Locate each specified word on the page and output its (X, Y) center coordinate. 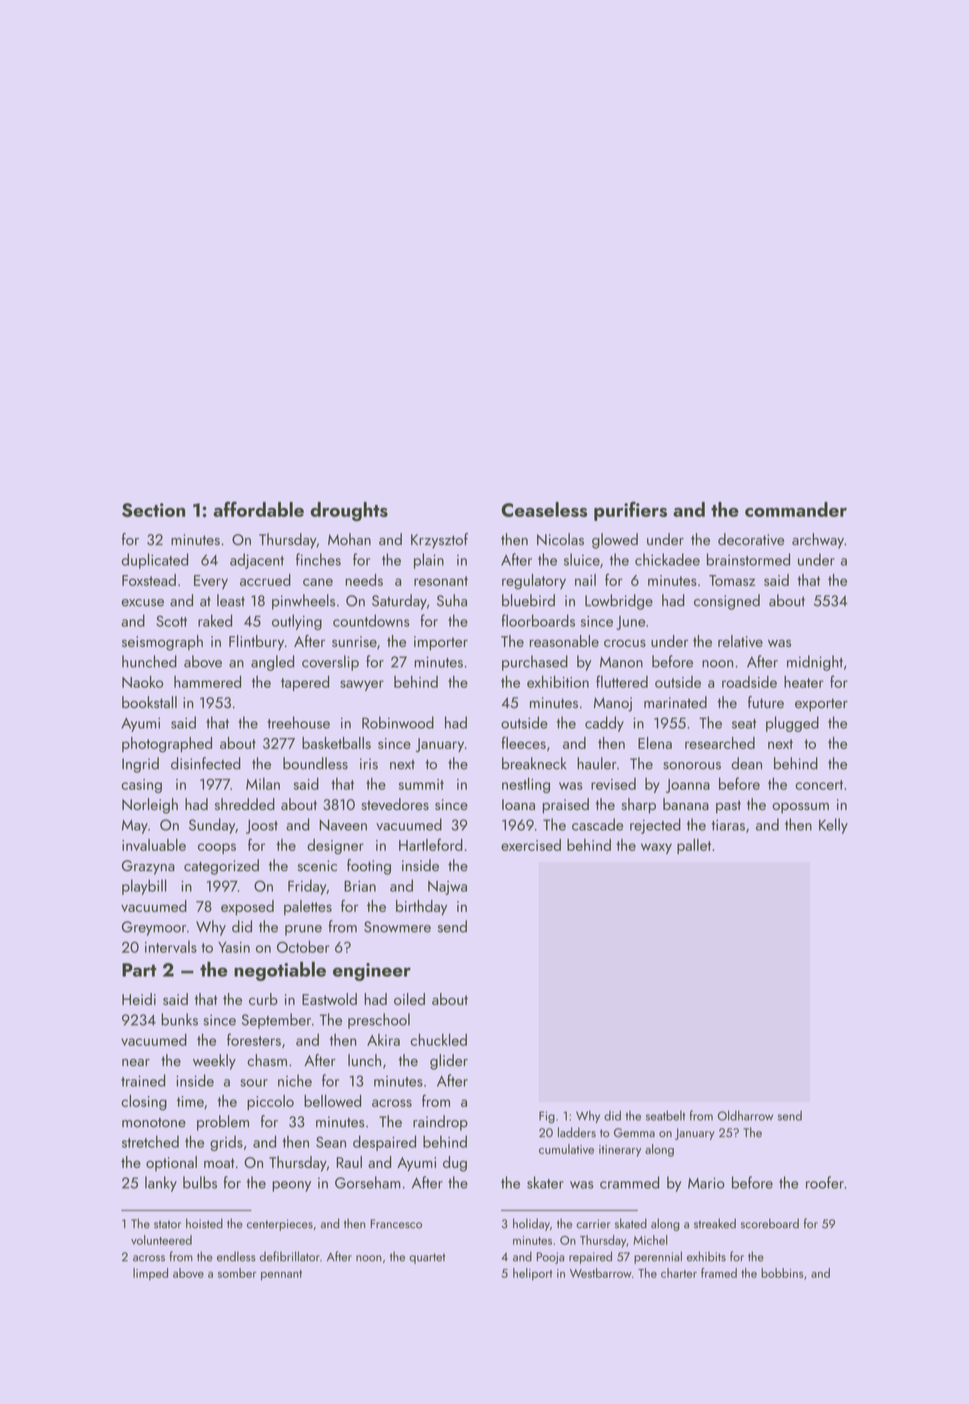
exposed (247, 907)
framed (719, 1273)
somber (237, 1273)
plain (429, 561)
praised (566, 806)
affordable (258, 509)
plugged (792, 724)
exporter (821, 705)
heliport (533, 1274)
